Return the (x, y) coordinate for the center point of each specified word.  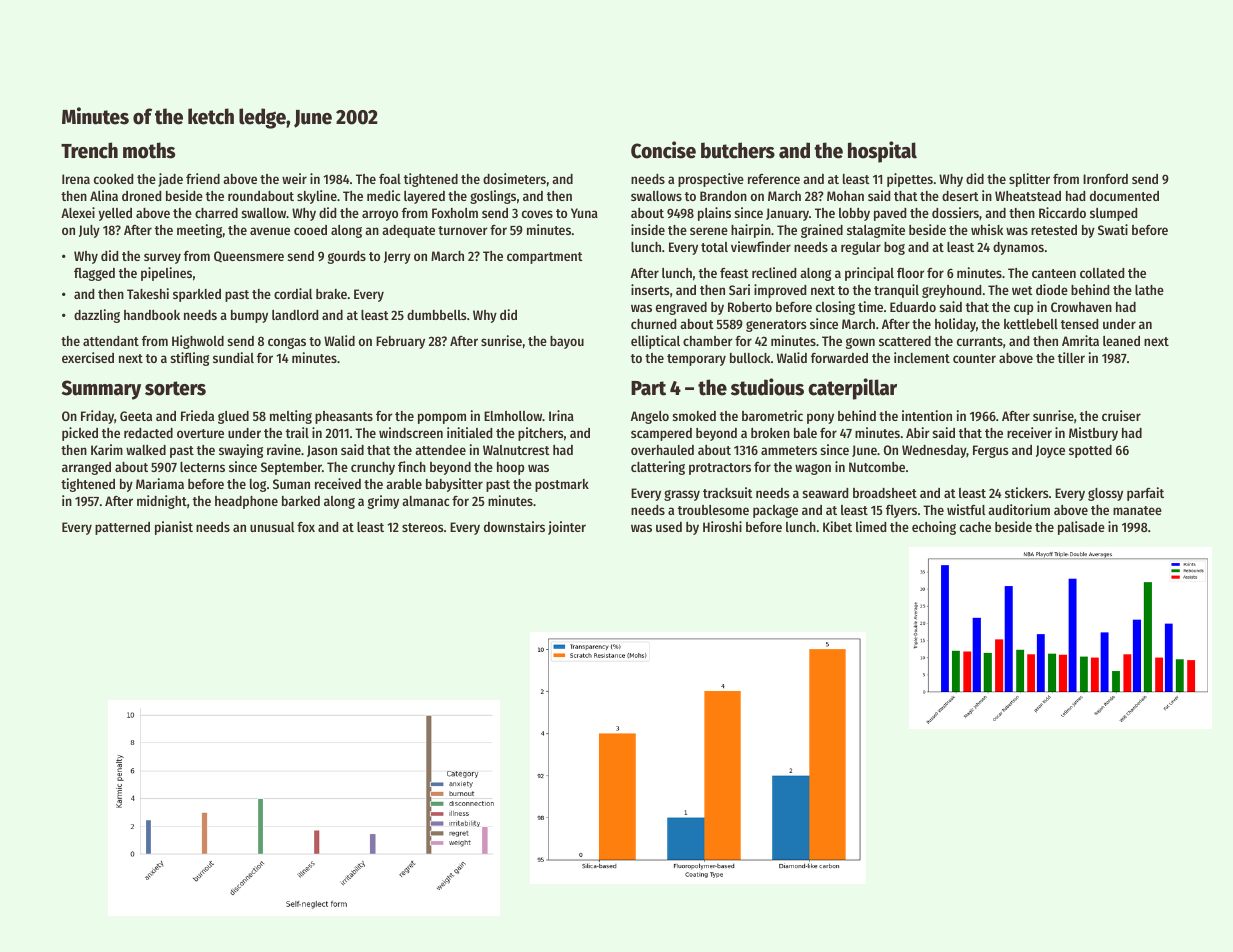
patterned (122, 528)
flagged (94, 274)
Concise (663, 150)
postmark (562, 485)
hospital (882, 152)
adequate (408, 231)
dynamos (1018, 248)
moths (149, 150)
